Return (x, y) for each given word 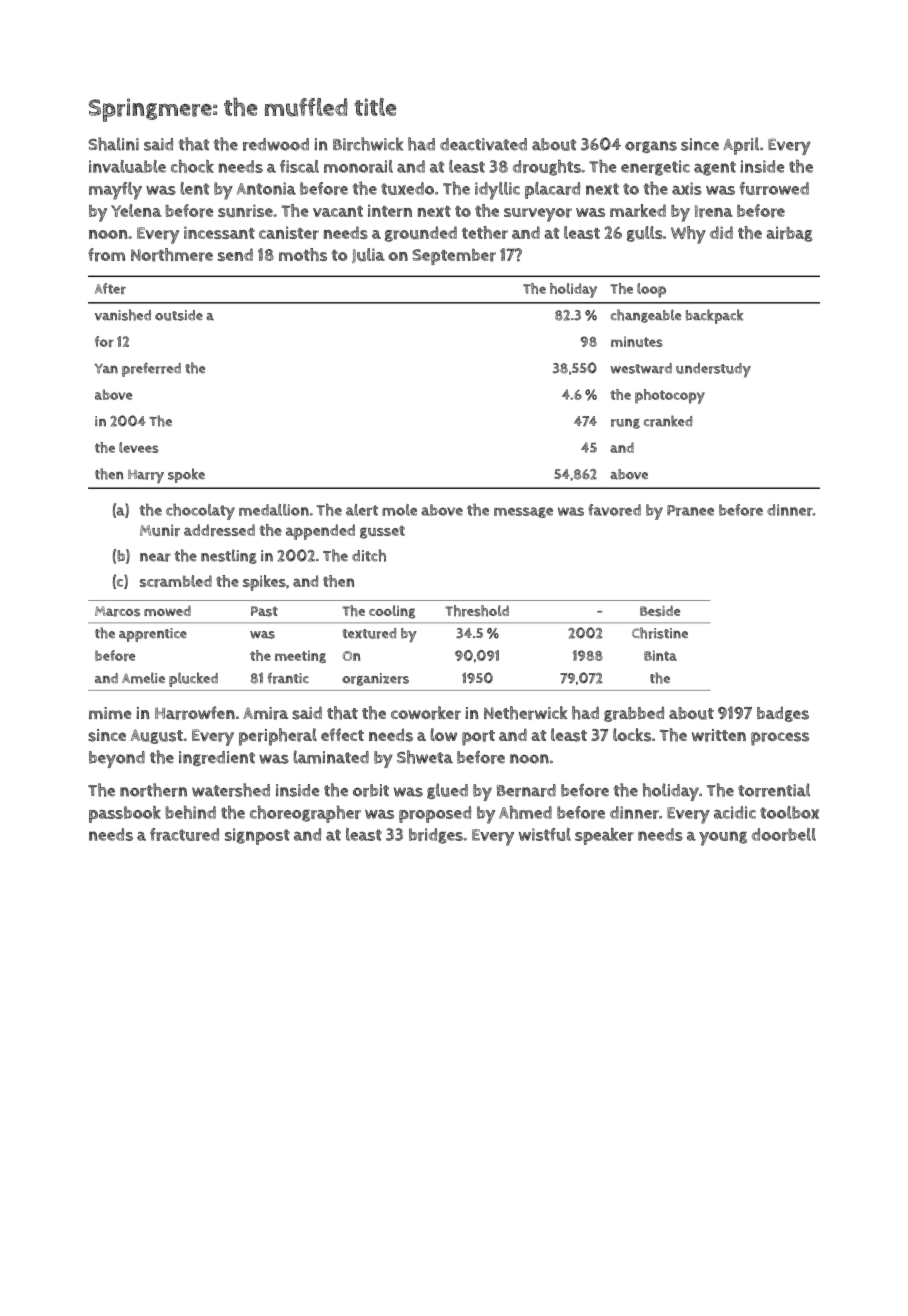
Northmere (172, 255)
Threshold (477, 611)
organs (651, 147)
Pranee (690, 510)
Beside (660, 611)
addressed (219, 530)
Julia (368, 255)
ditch (369, 555)
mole (399, 510)
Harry (146, 476)
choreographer (305, 814)
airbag (790, 234)
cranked (668, 421)
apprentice (153, 635)
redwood (276, 144)
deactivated (483, 144)
